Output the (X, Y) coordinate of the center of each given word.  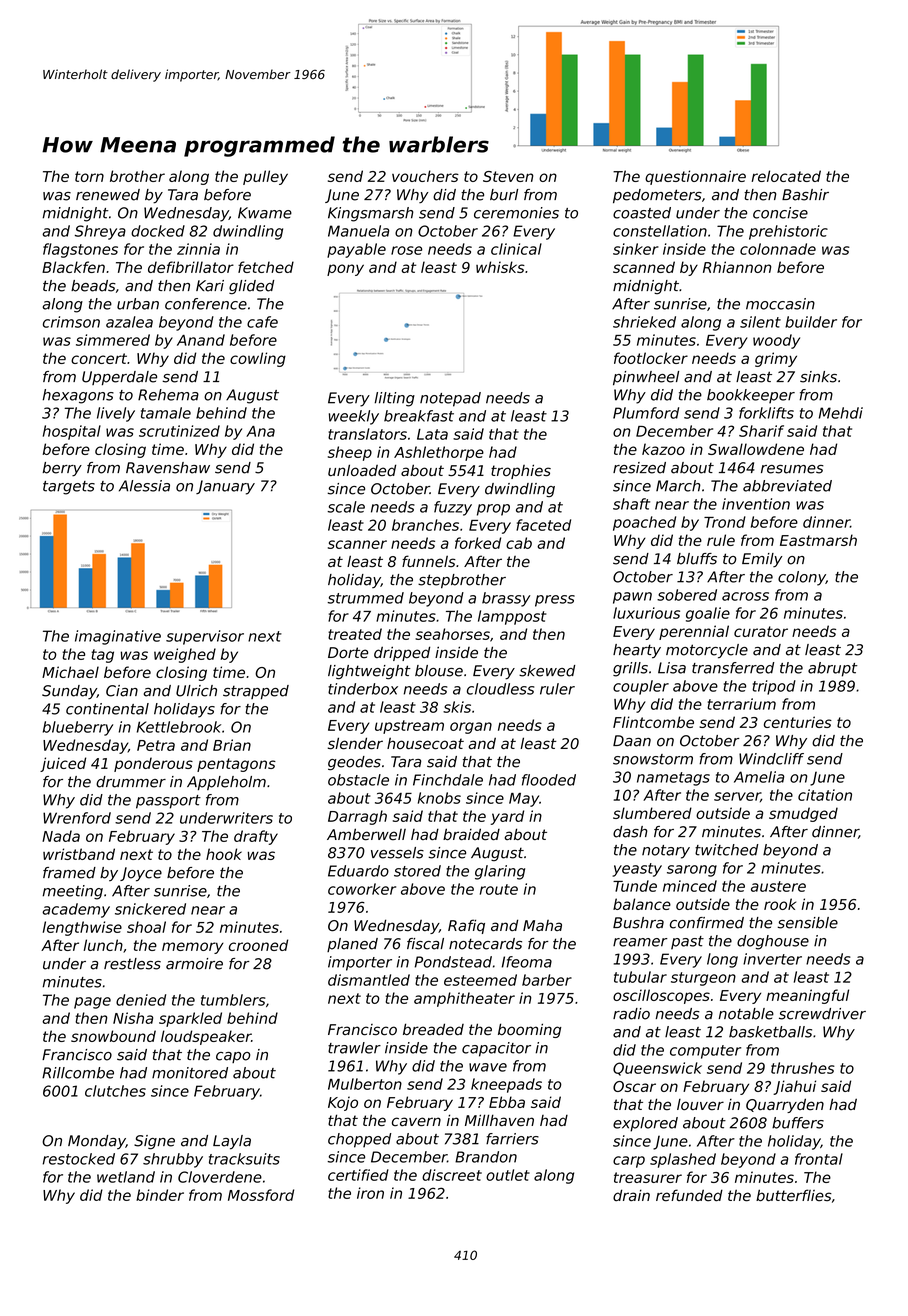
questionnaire (695, 177)
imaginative (118, 637)
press (555, 601)
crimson (71, 322)
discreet (452, 1175)
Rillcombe (78, 1073)
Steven (508, 176)
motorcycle (707, 651)
